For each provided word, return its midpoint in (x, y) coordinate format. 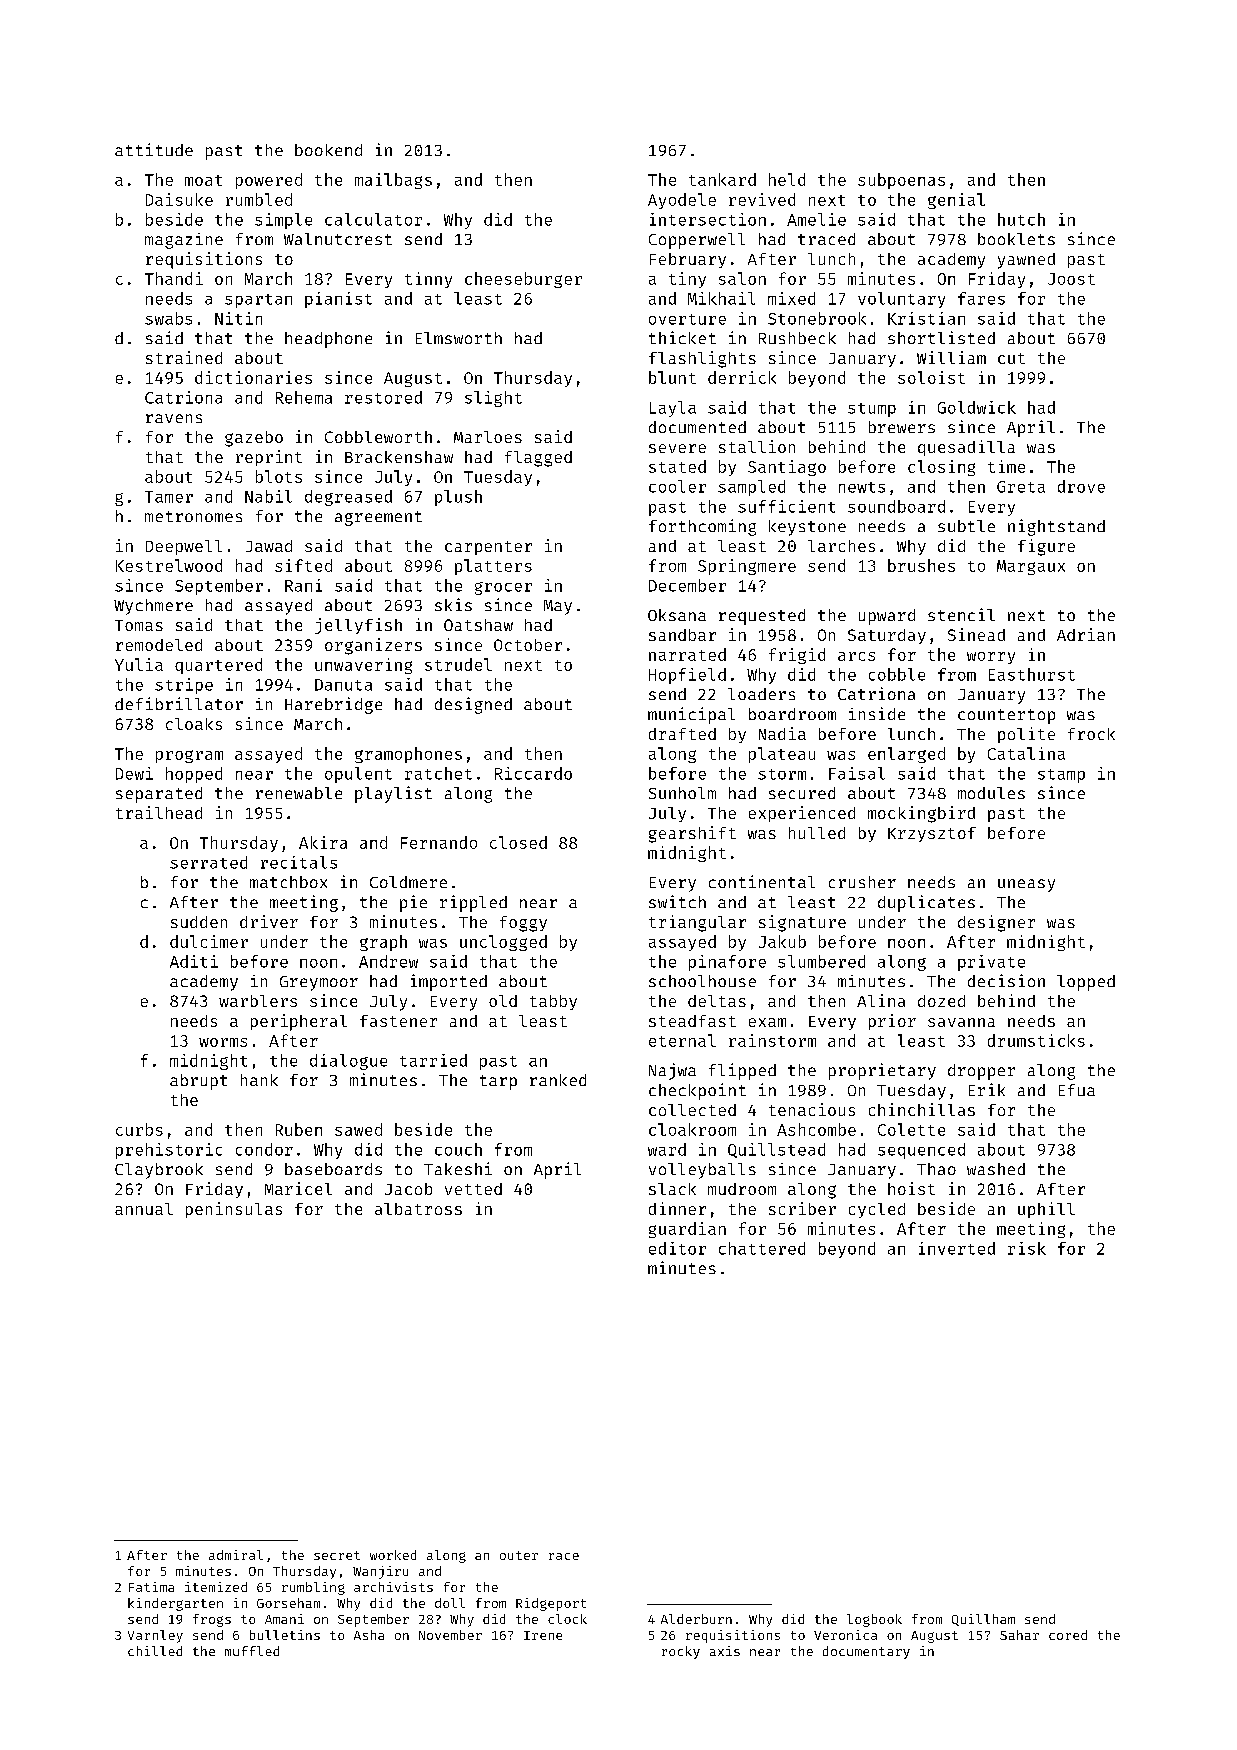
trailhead (159, 812)
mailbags (393, 181)
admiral (236, 1555)
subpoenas (901, 181)
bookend (328, 150)
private (991, 963)
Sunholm (682, 793)
